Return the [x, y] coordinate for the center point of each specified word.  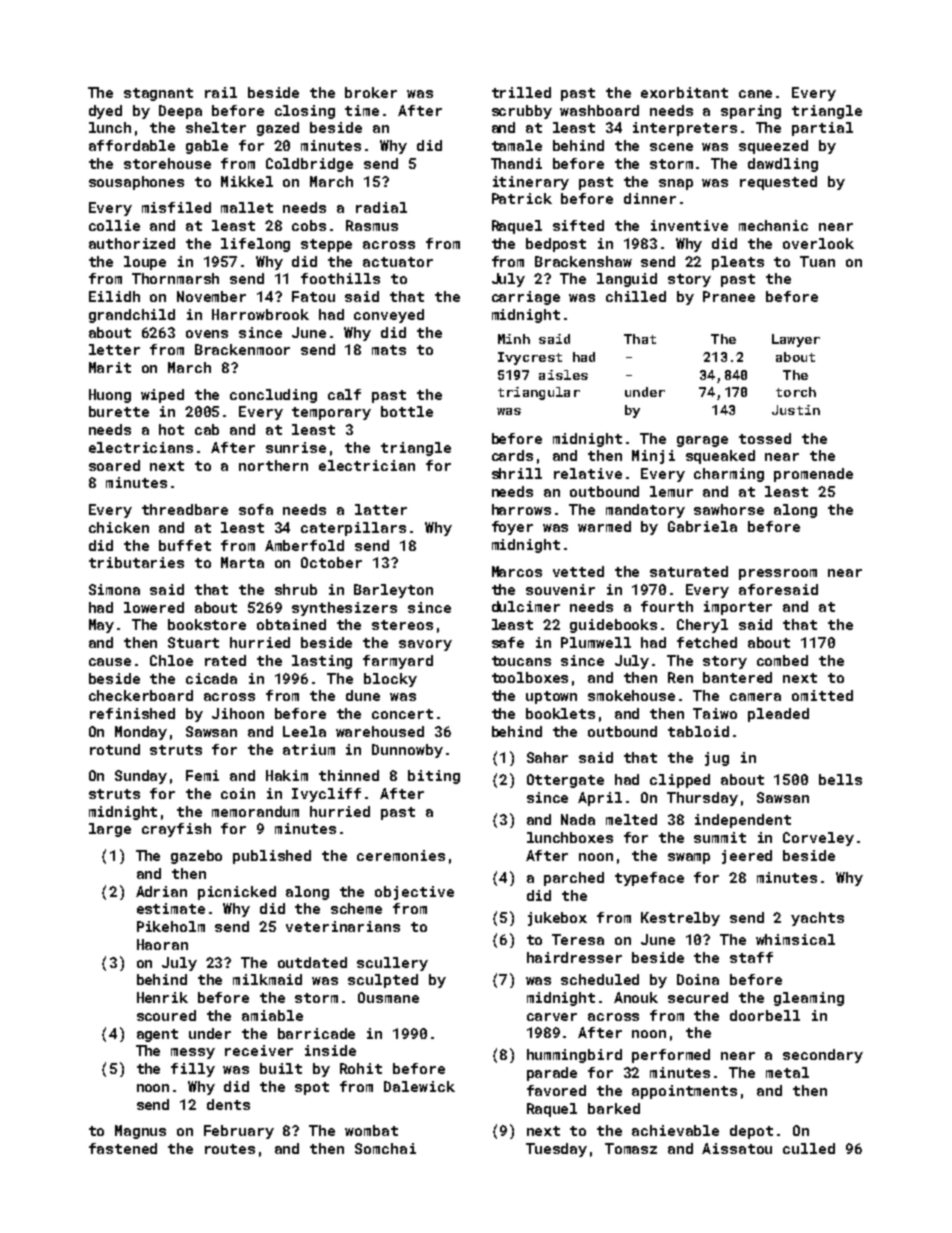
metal [787, 1072]
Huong [110, 396]
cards [512, 455]
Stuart [193, 642]
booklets [560, 713]
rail [221, 92]
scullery [392, 964]
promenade [813, 475]
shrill [517, 473]
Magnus [140, 1132]
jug [717, 759]
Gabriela [702, 526]
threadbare [185, 509]
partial [822, 129]
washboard [599, 110]
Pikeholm [171, 926]
